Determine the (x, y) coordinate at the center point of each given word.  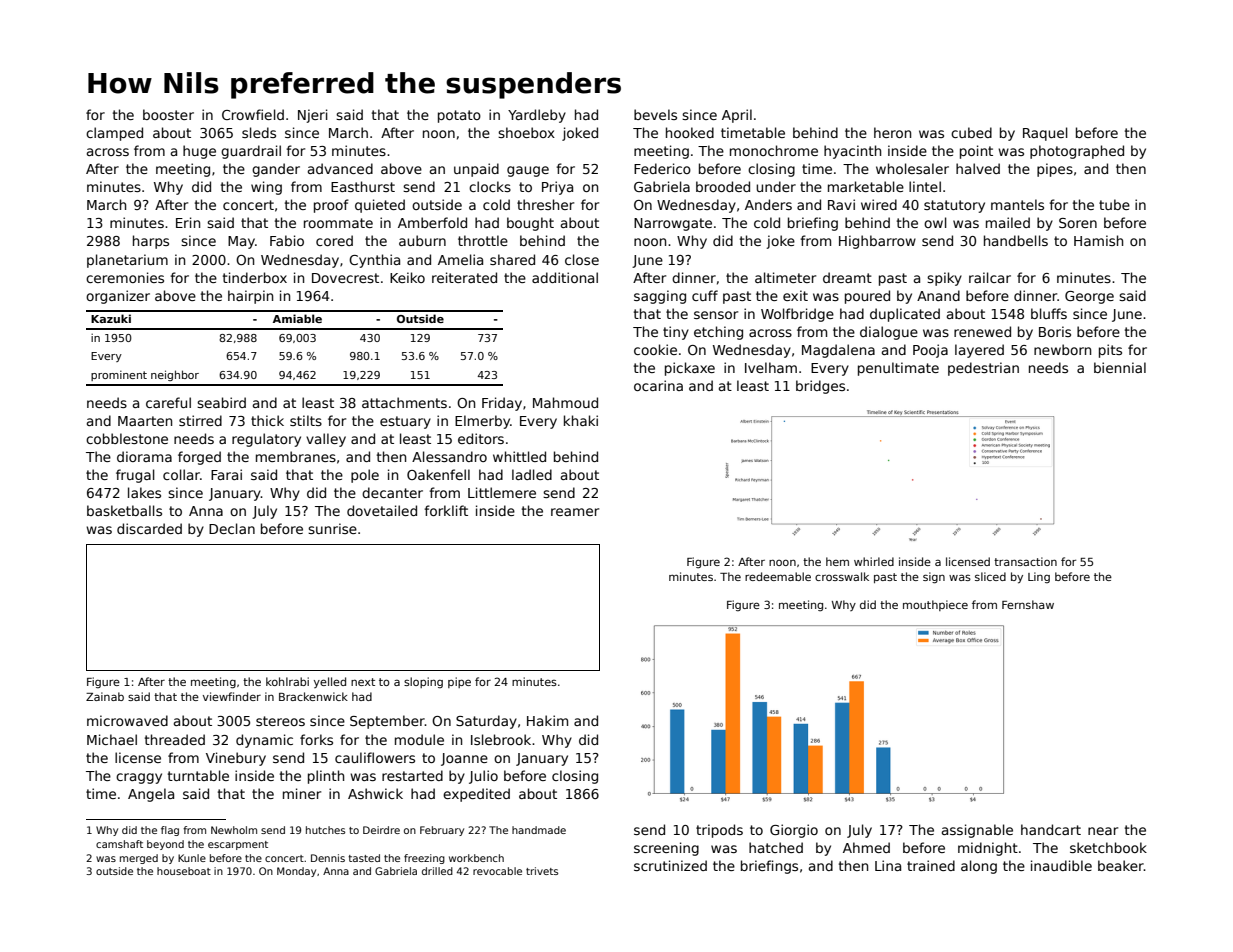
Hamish (1098, 240)
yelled (330, 682)
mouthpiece (935, 605)
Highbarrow (877, 242)
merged (139, 859)
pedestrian (983, 369)
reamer (575, 512)
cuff (705, 295)
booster (168, 114)
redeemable (778, 576)
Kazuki (111, 318)
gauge (528, 171)
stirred (200, 420)
